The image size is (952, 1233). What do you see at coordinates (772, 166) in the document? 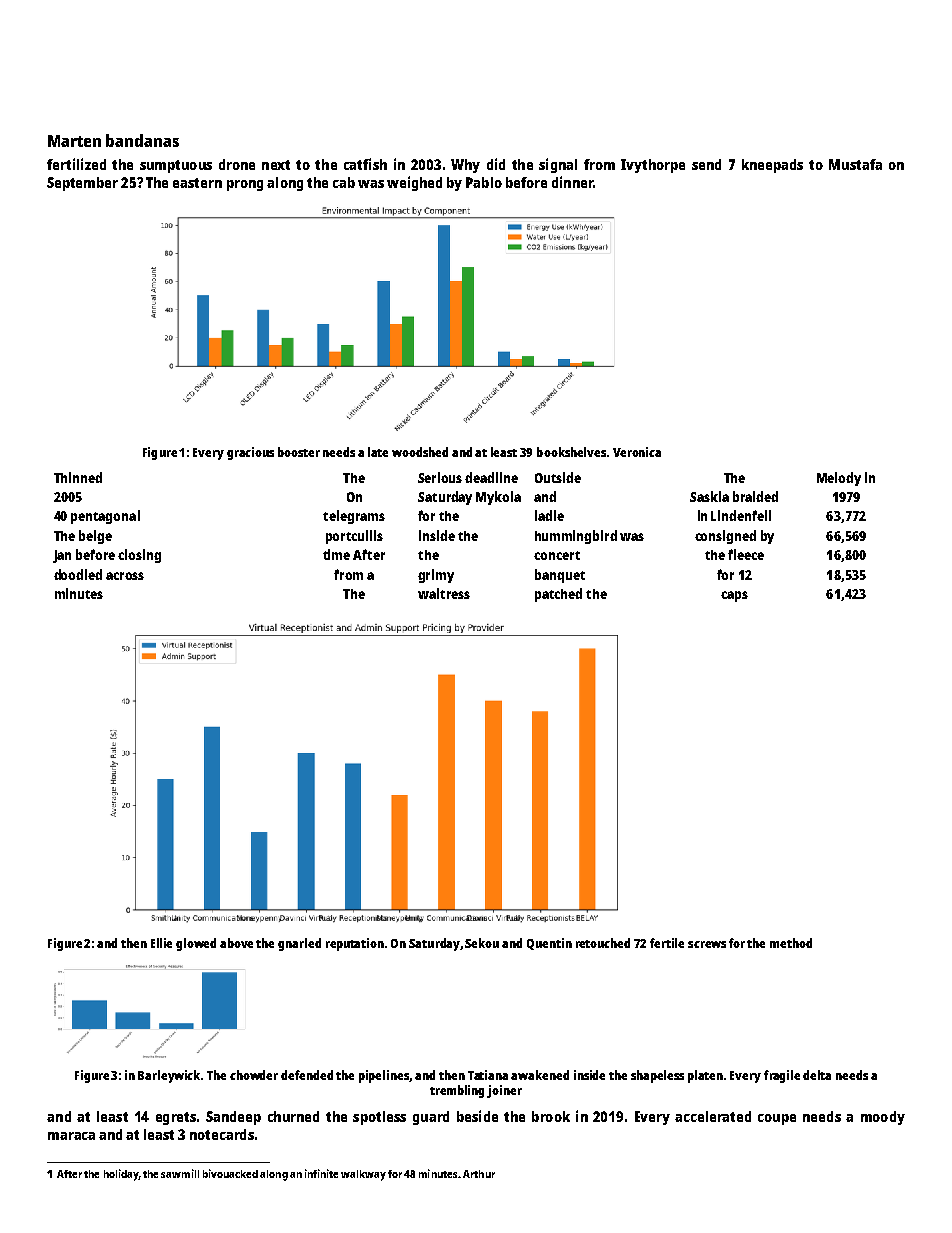
I see `kneepads` at bounding box center [772, 166].
